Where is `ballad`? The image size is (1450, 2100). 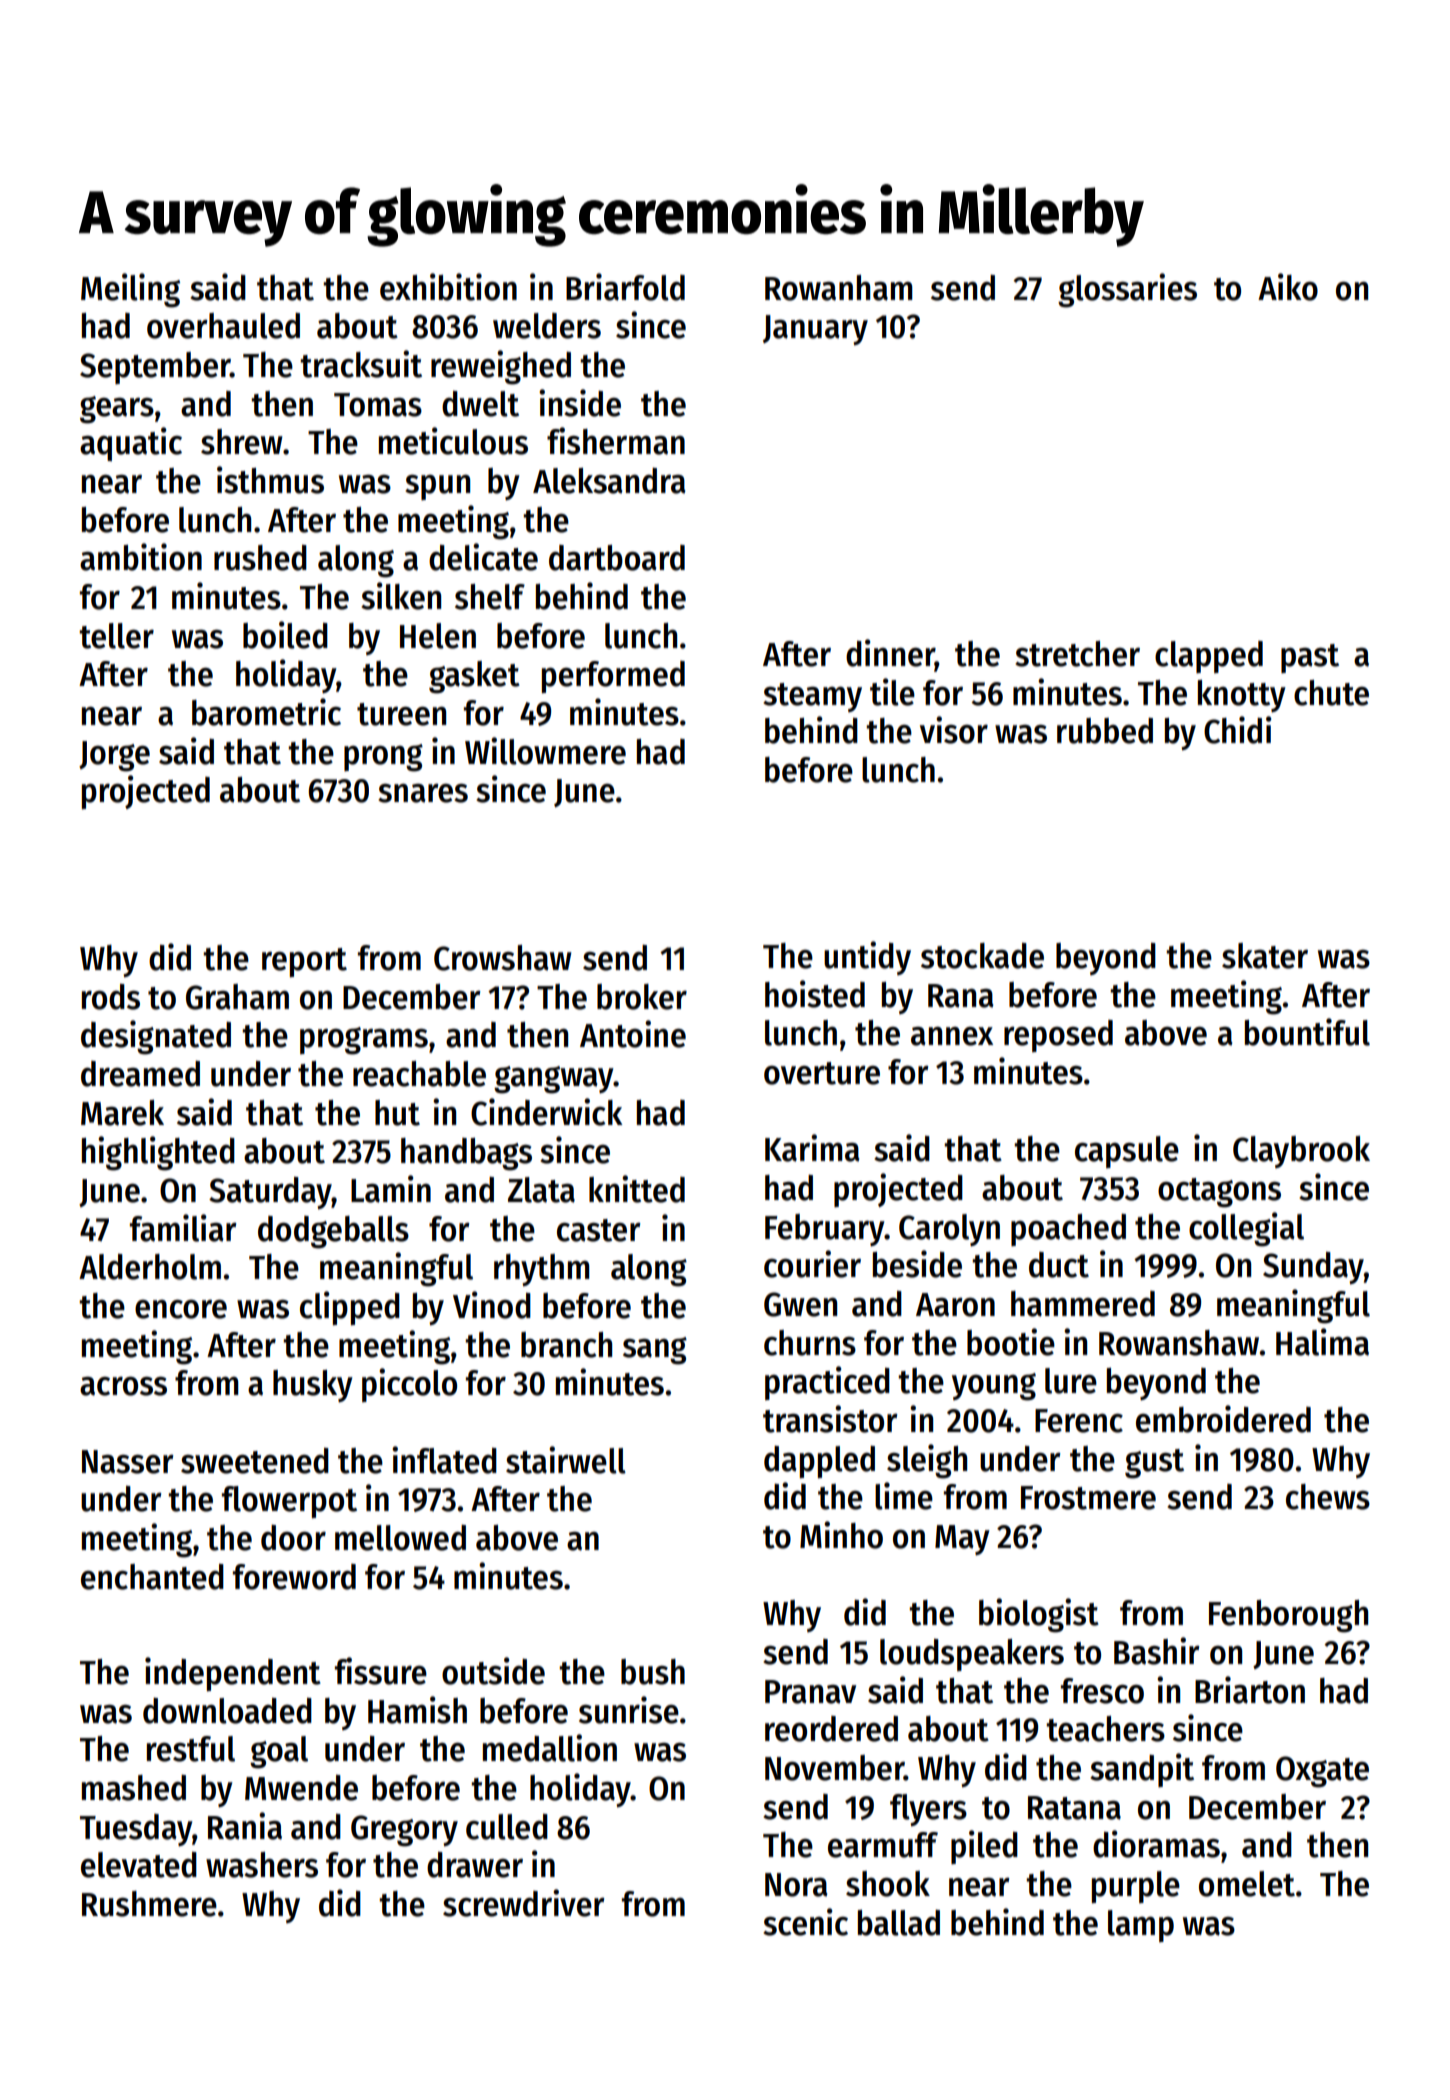 ballad is located at coordinates (899, 1923).
